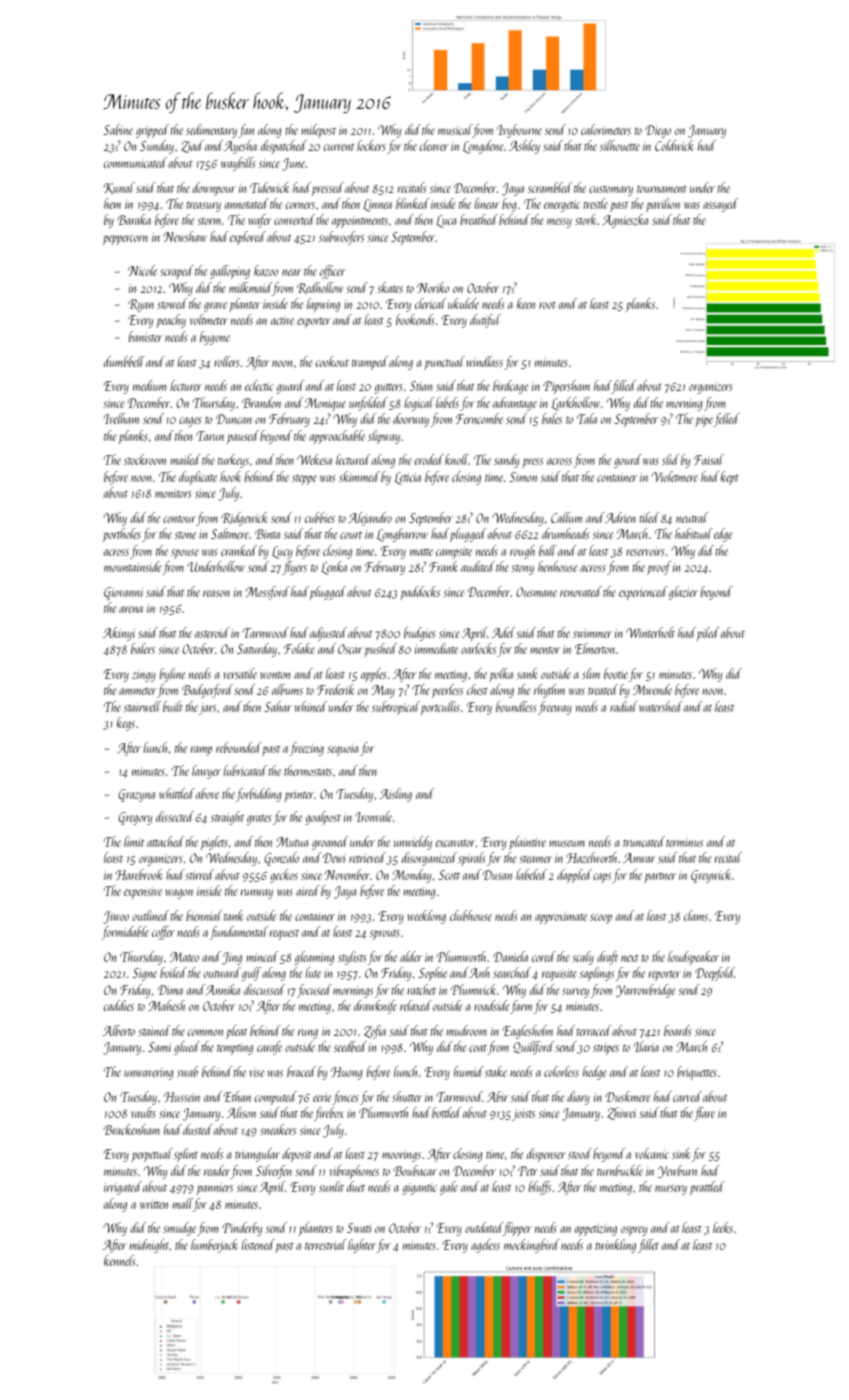  What do you see at coordinates (258, 1244) in the page?
I see `listened` at bounding box center [258, 1244].
